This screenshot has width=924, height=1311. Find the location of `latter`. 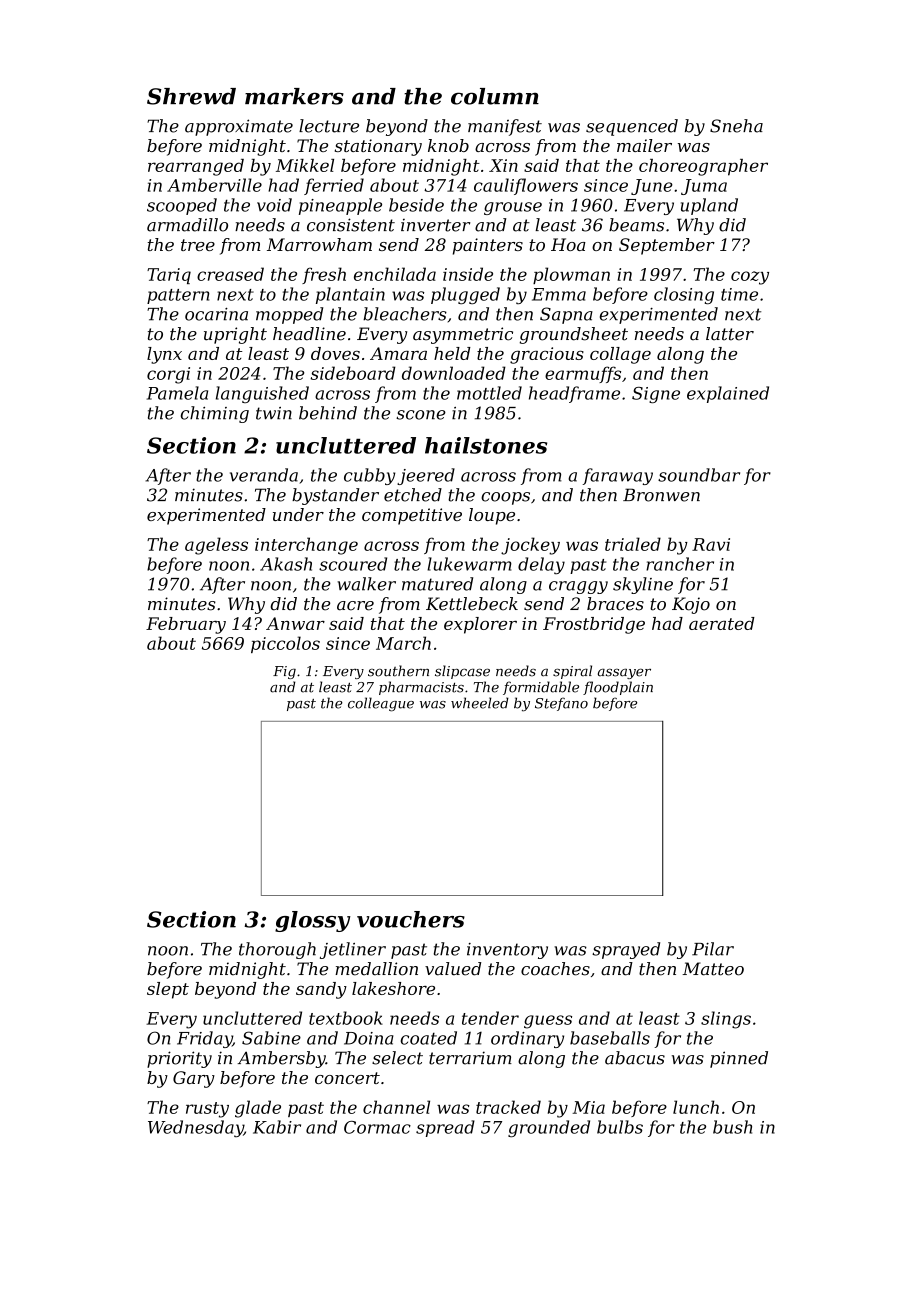

latter is located at coordinates (730, 334).
